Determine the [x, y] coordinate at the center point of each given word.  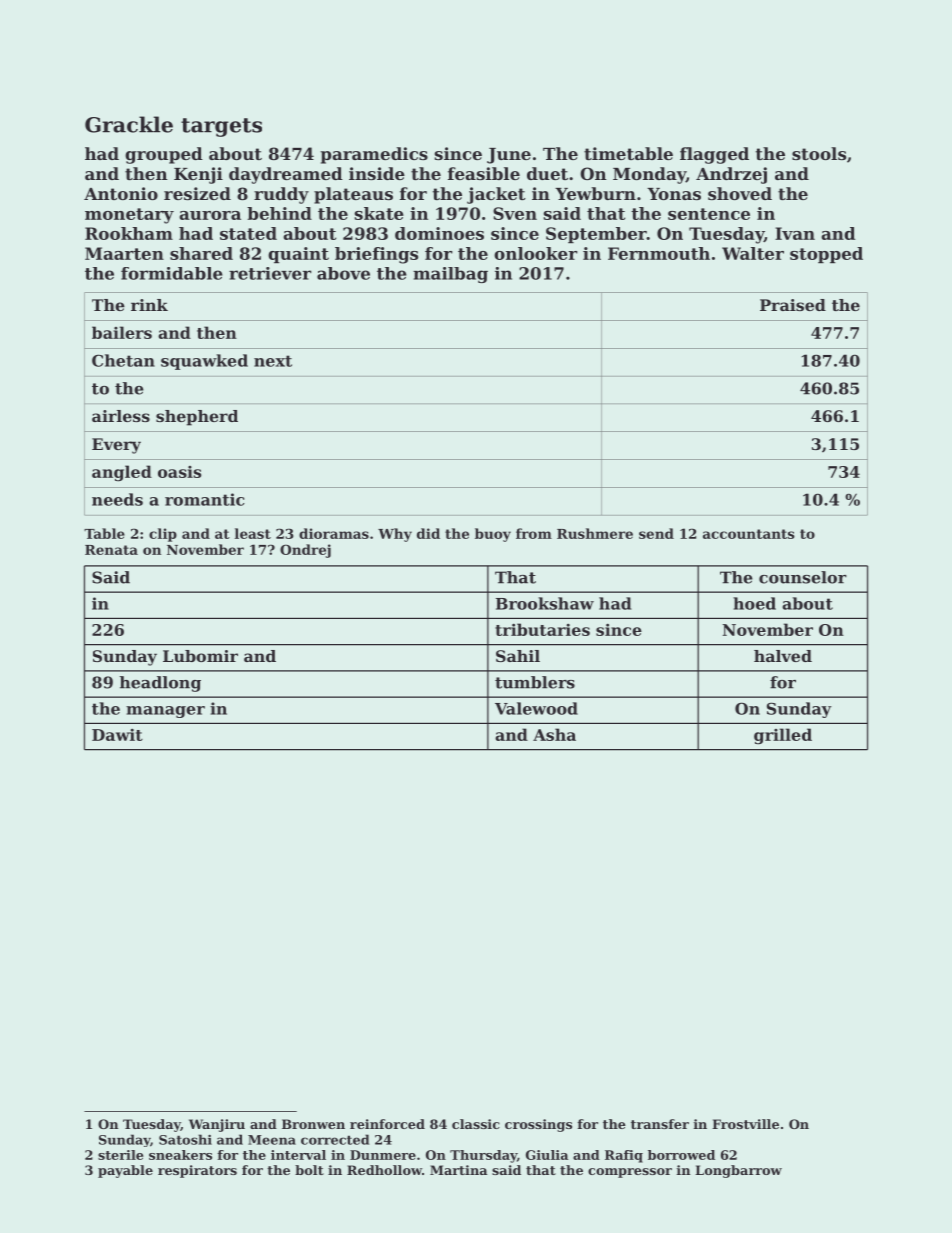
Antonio [121, 193]
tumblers [535, 682]
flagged [714, 155]
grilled [783, 736]
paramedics [374, 155]
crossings [538, 1125]
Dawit [117, 735]
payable [125, 1171]
